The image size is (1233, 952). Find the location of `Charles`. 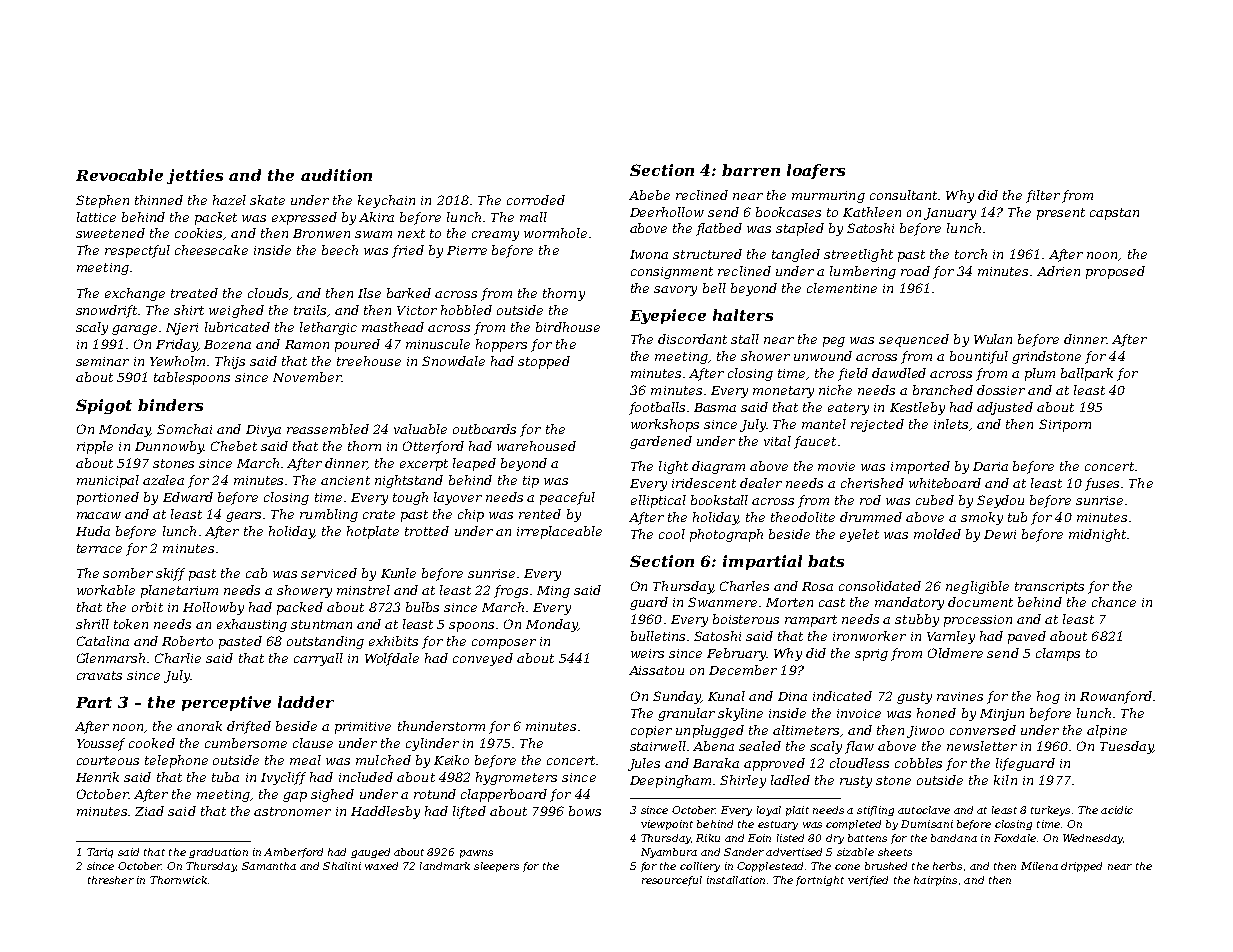

Charles is located at coordinates (744, 586).
